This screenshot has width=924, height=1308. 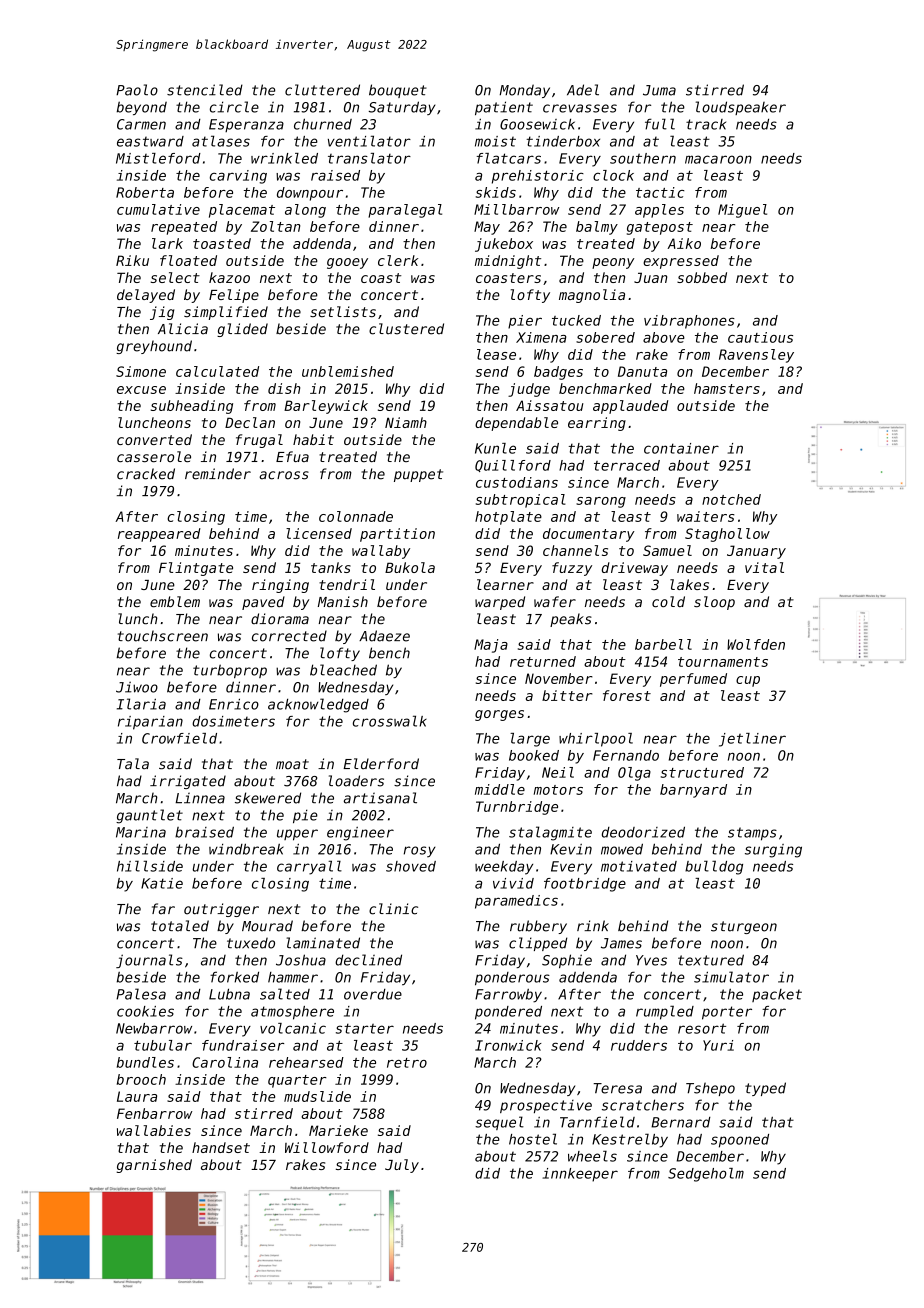 What do you see at coordinates (293, 1028) in the screenshot?
I see `volcanic` at bounding box center [293, 1028].
